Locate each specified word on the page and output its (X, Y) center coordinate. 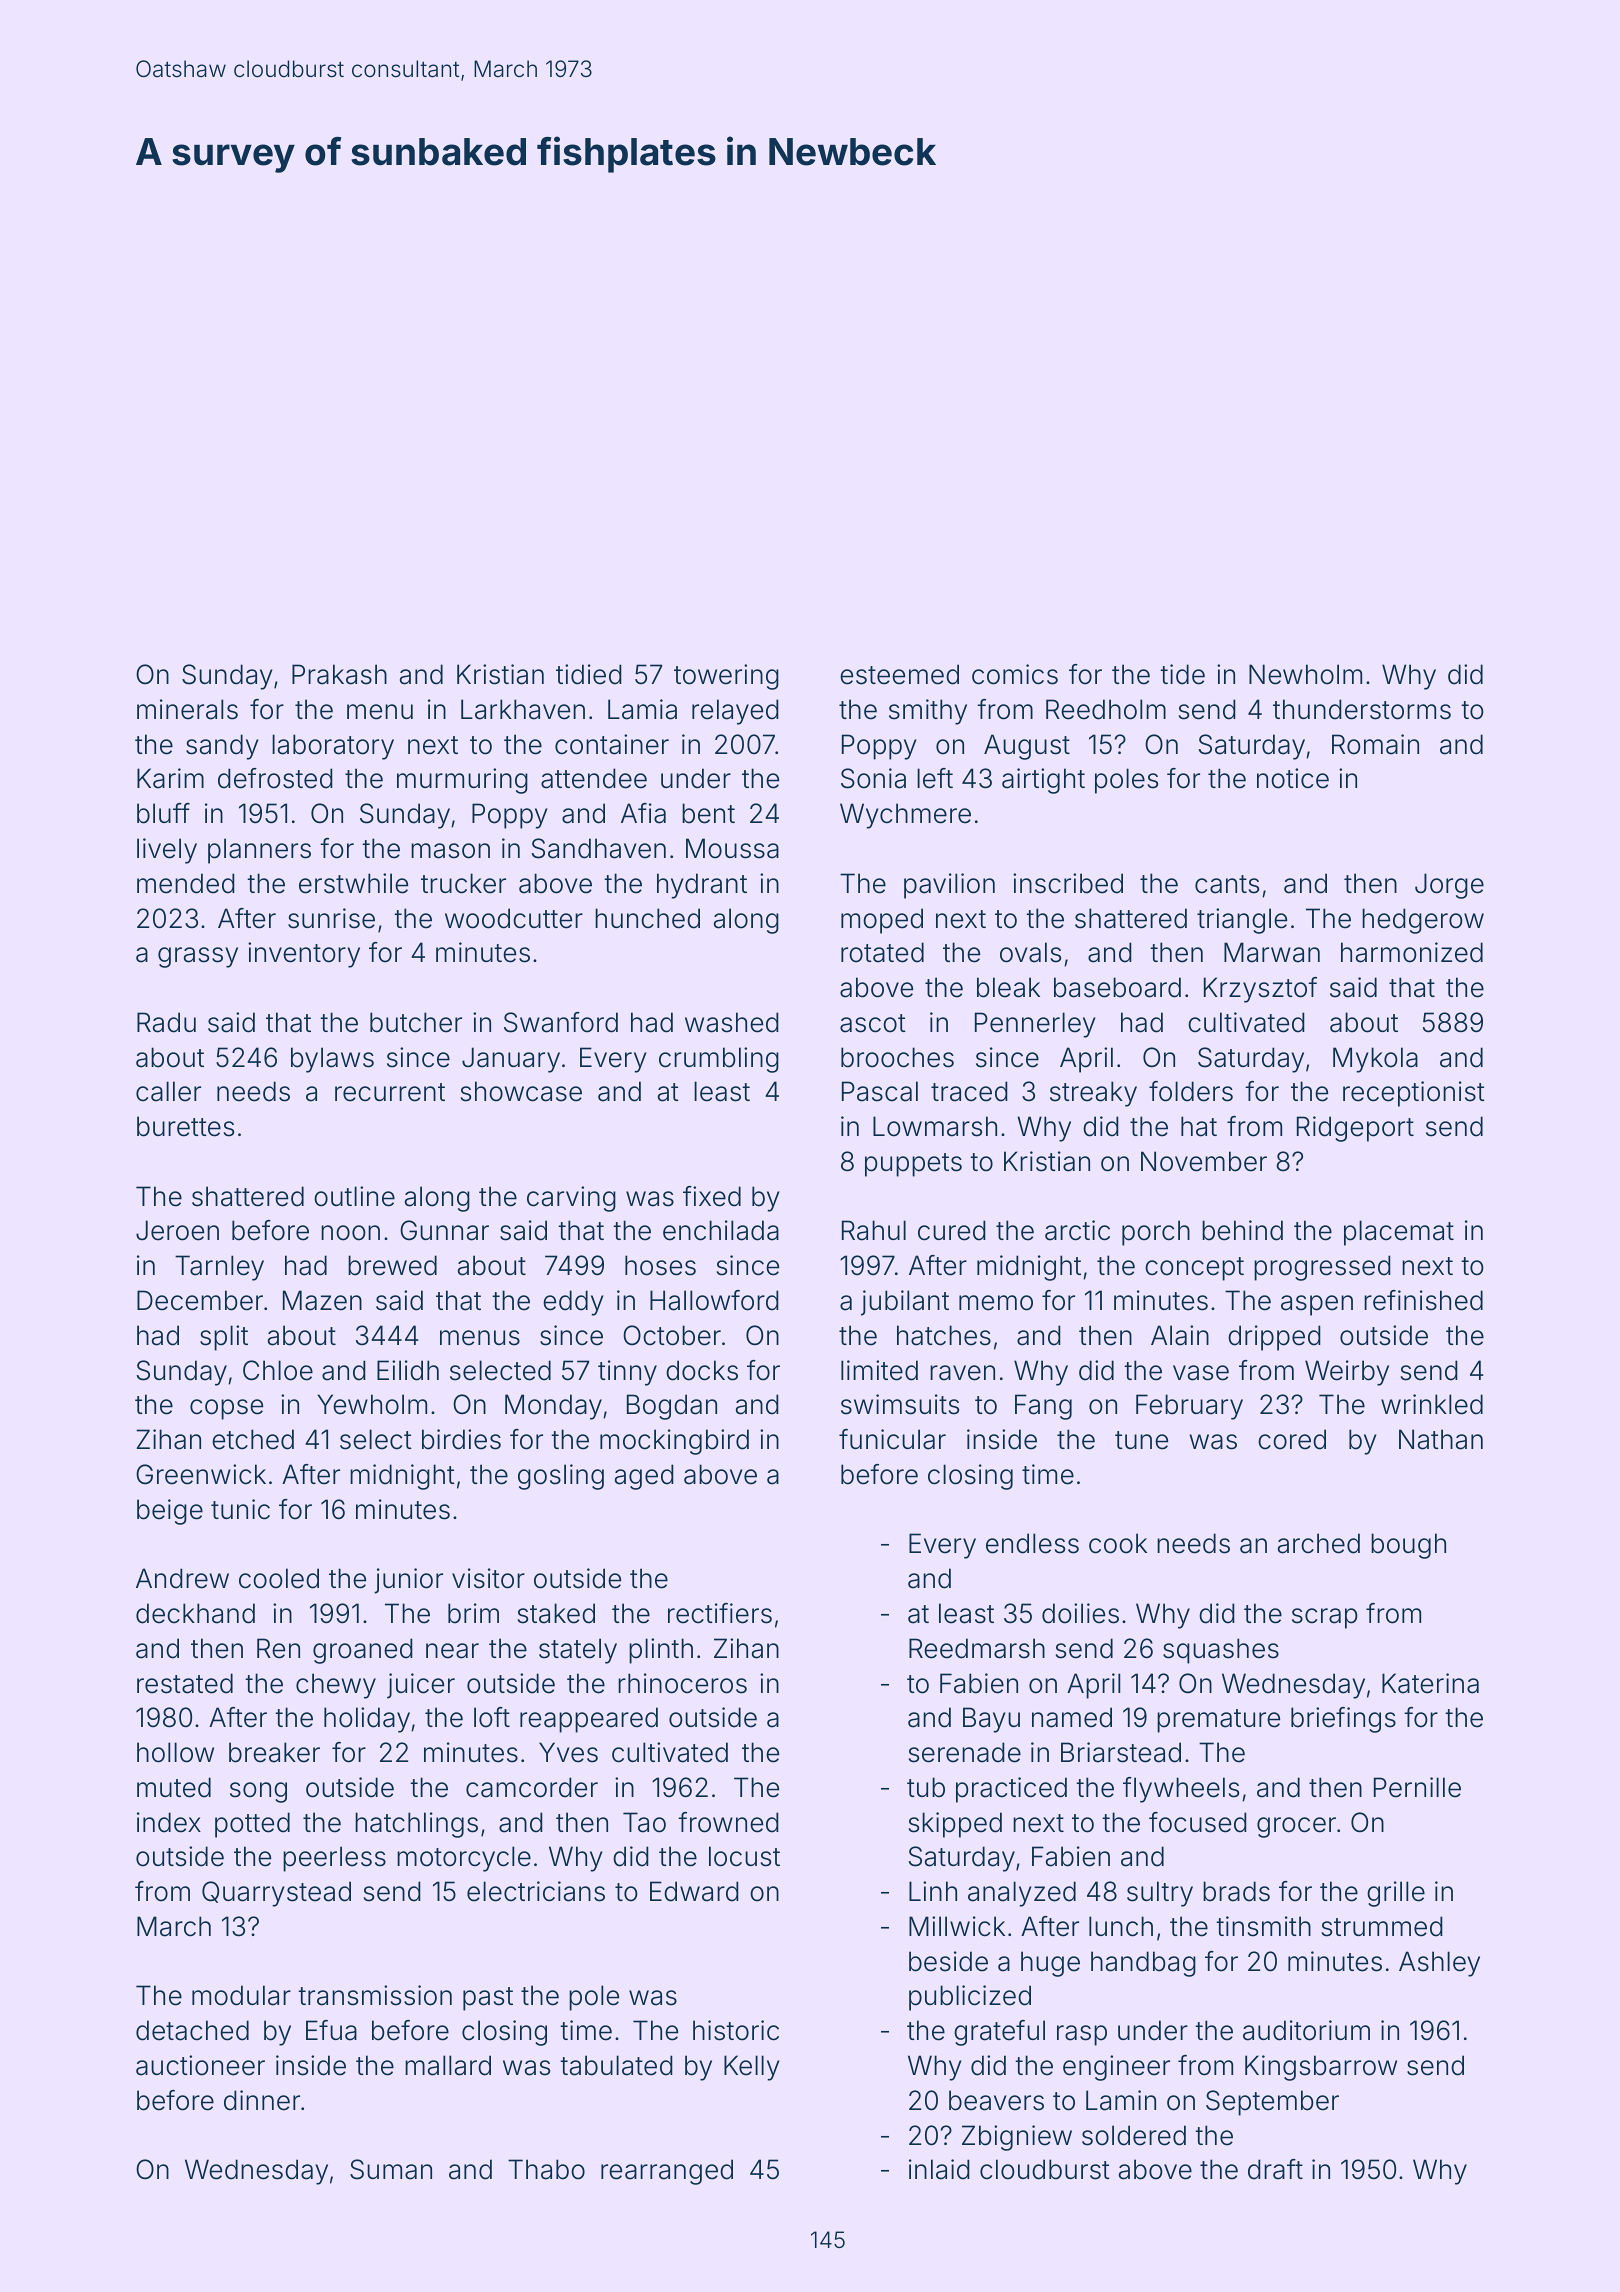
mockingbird (674, 1442)
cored (1292, 1439)
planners (259, 851)
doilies (1080, 1613)
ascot (873, 1023)
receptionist (1414, 1094)
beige (170, 1512)
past (488, 1999)
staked (556, 1613)
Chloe (278, 1370)
